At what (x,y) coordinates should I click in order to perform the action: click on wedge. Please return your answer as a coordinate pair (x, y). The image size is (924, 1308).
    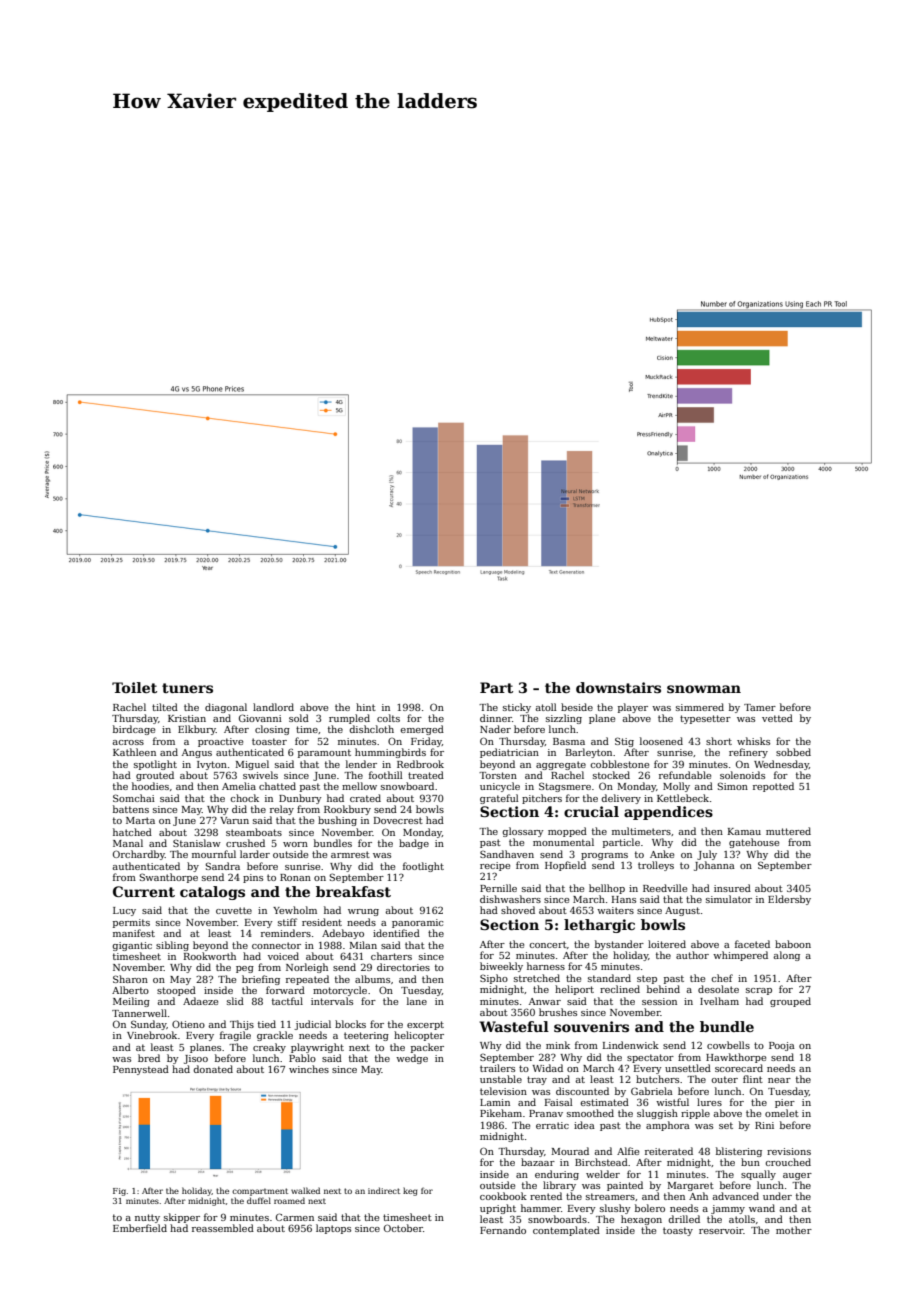
    Looking at the image, I should click on (412, 1059).
